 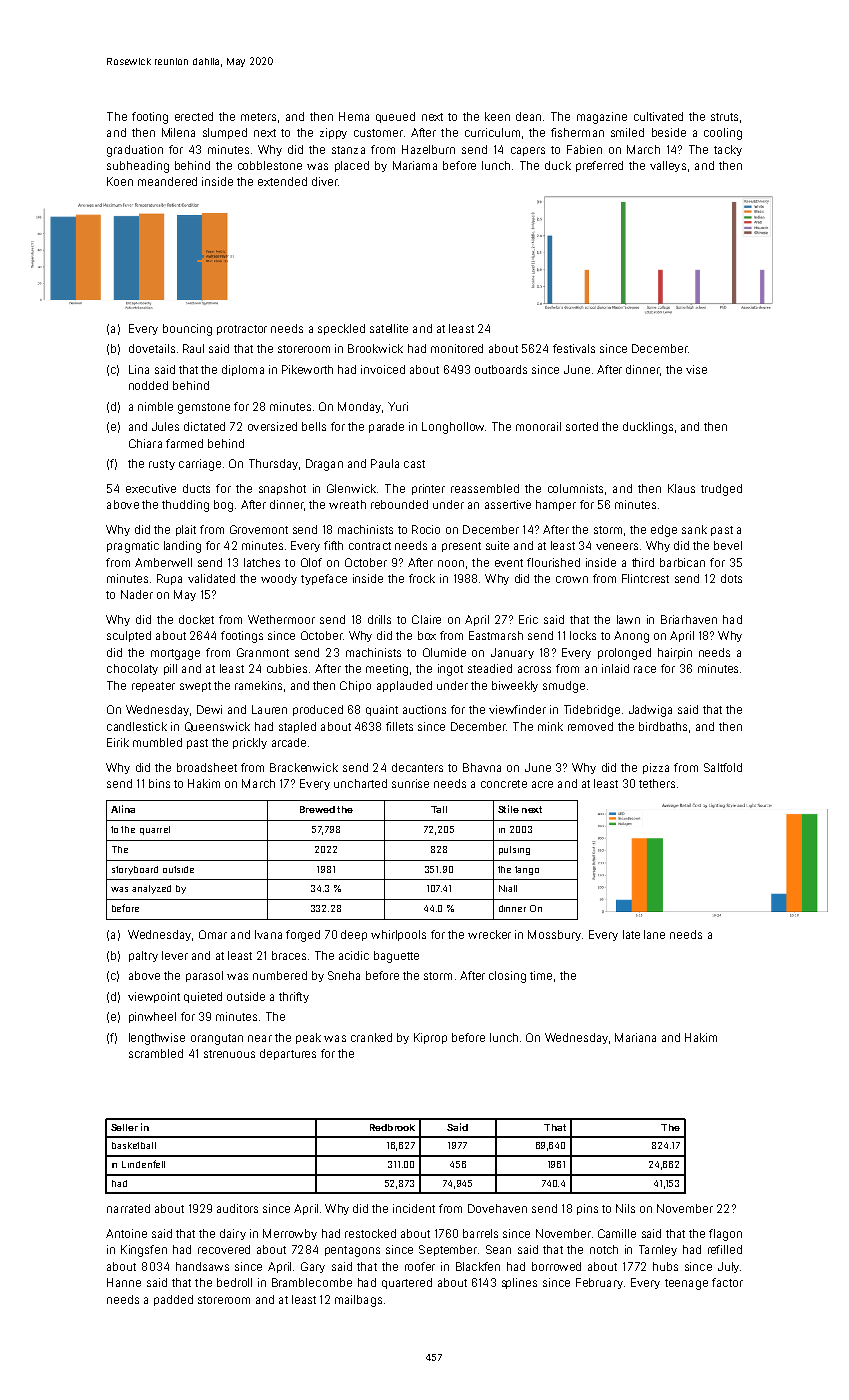 I want to click on meandered, so click(x=167, y=181).
